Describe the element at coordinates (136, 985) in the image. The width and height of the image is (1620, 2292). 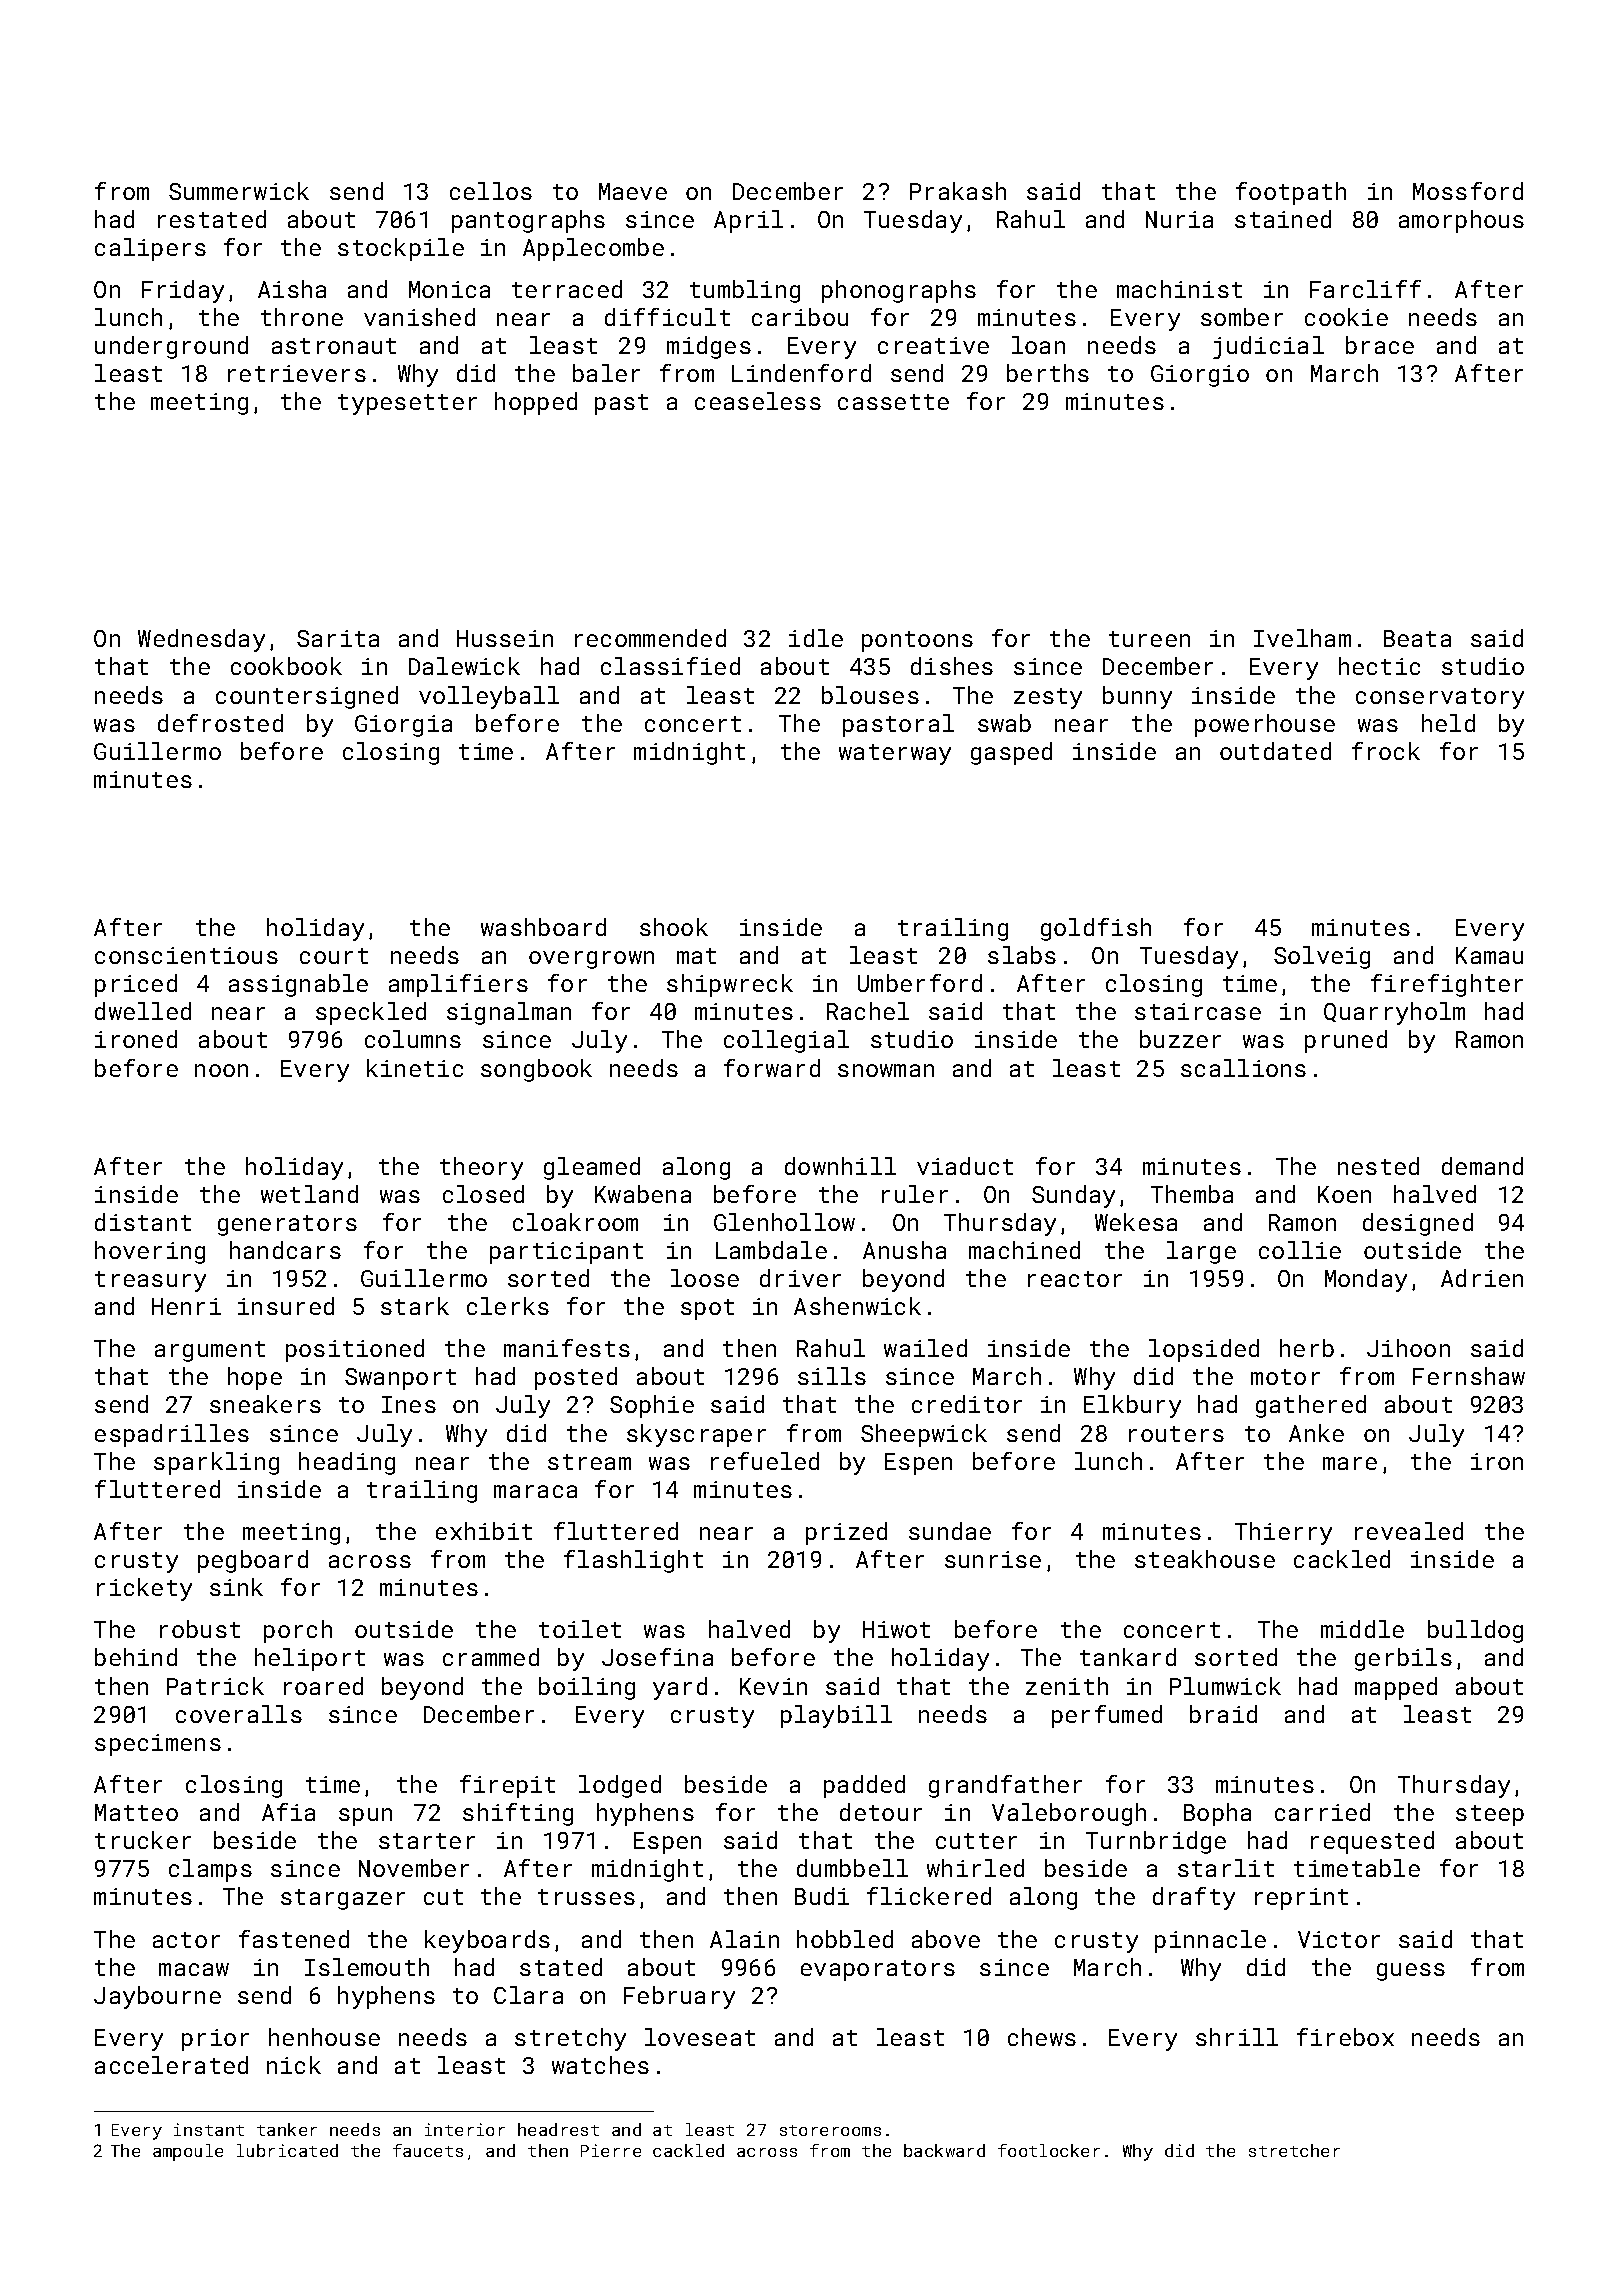
I see `priced` at that location.
